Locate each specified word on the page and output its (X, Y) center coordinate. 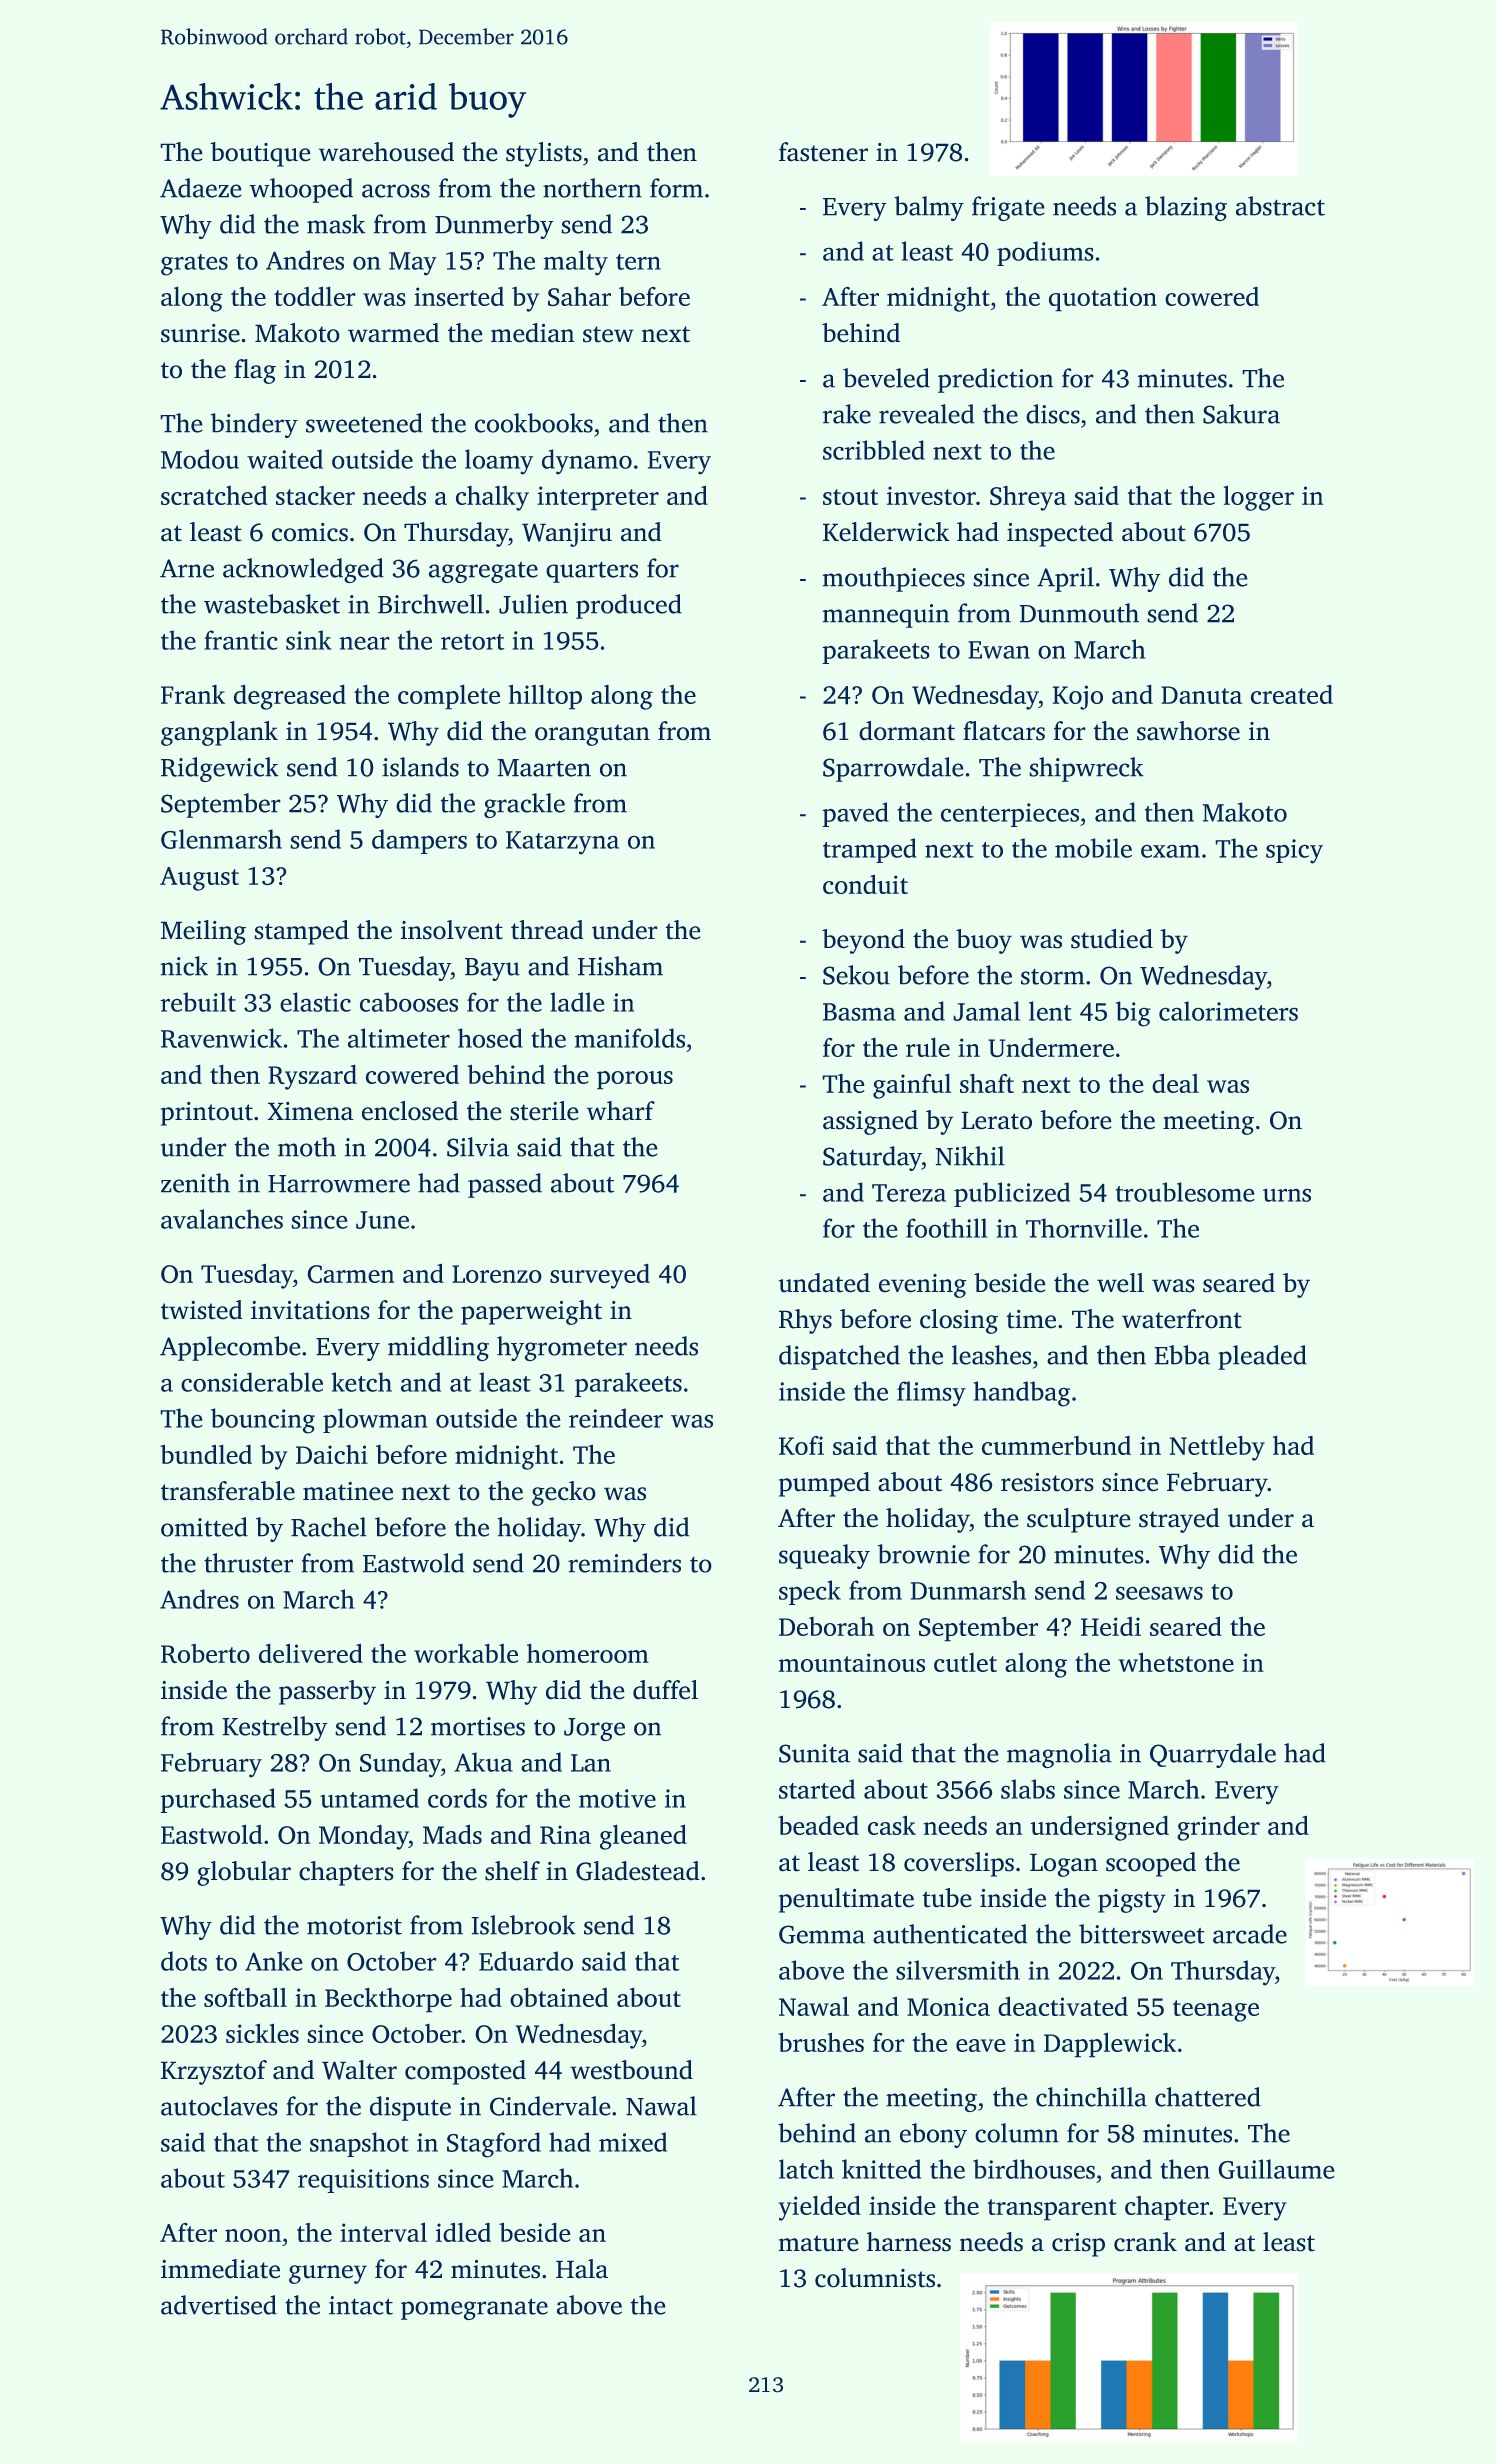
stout (850, 497)
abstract (1280, 206)
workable (466, 1653)
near (364, 643)
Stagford (494, 2145)
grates (194, 265)
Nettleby (1217, 1448)
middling (438, 1348)
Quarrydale (1213, 1755)
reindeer (616, 1418)
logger (1259, 498)
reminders (624, 1563)
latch (806, 2169)
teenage (1216, 2011)
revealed (926, 414)
